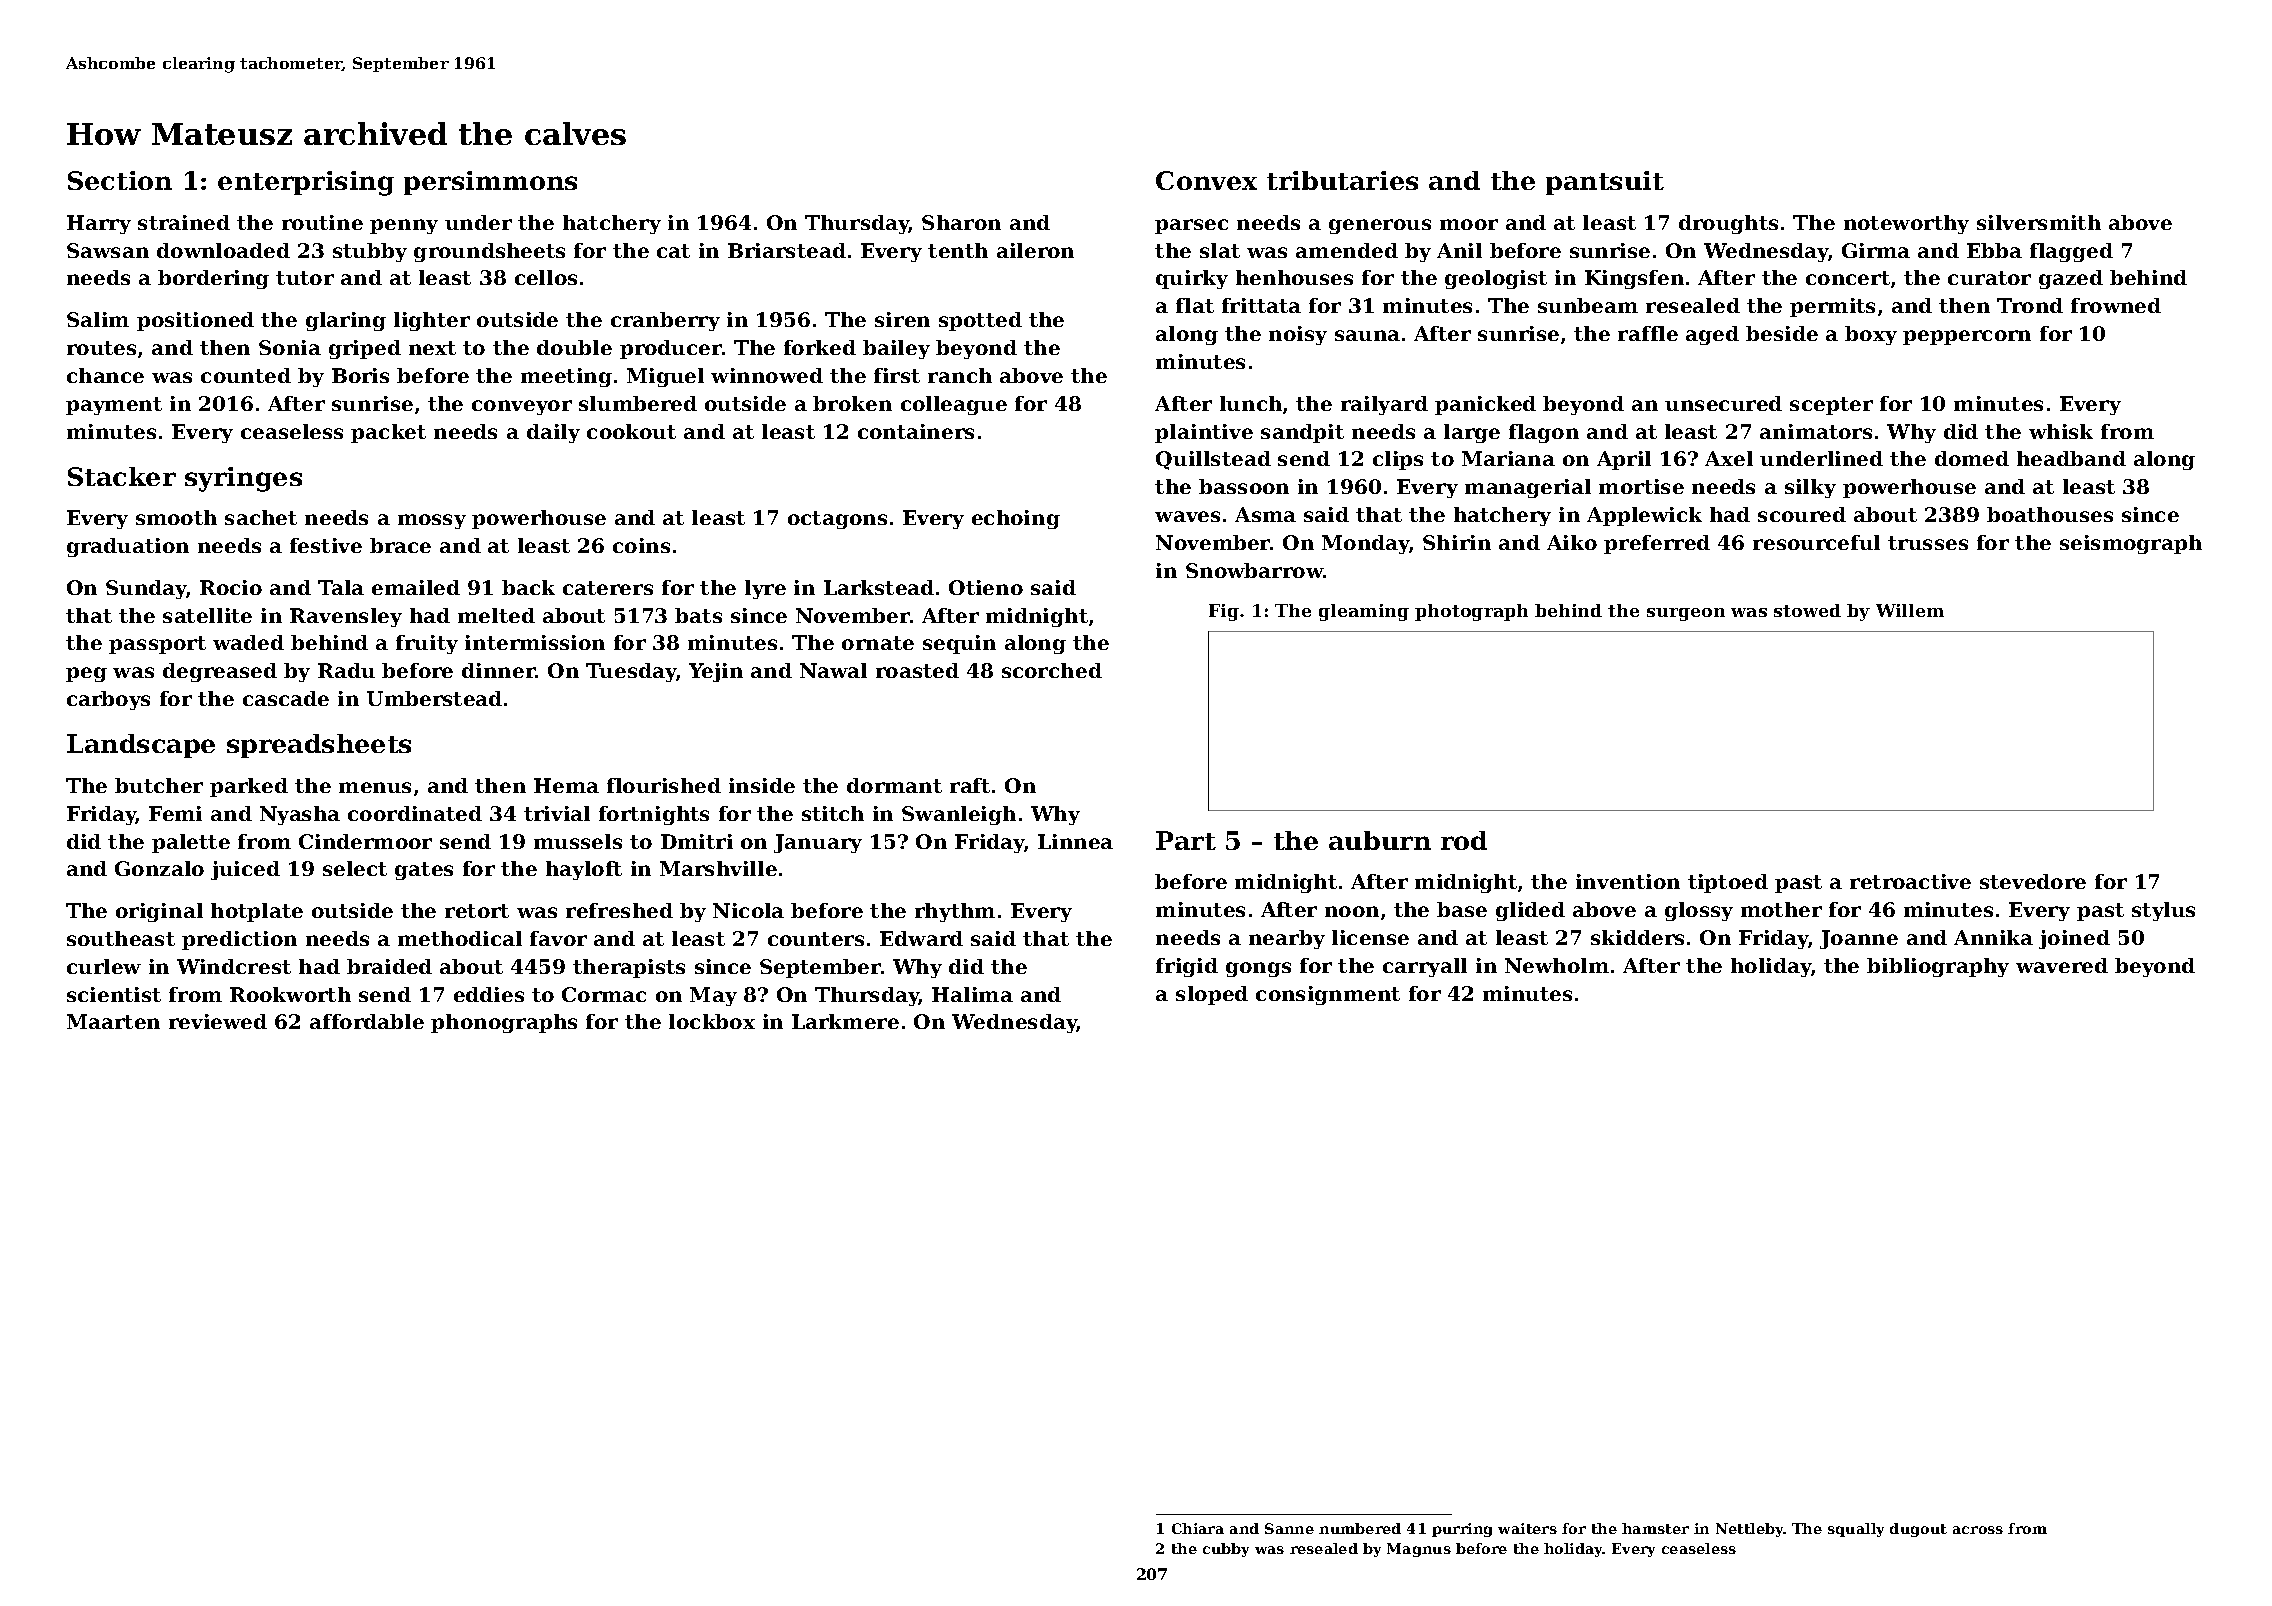  I want to click on Anil, so click(1459, 250).
